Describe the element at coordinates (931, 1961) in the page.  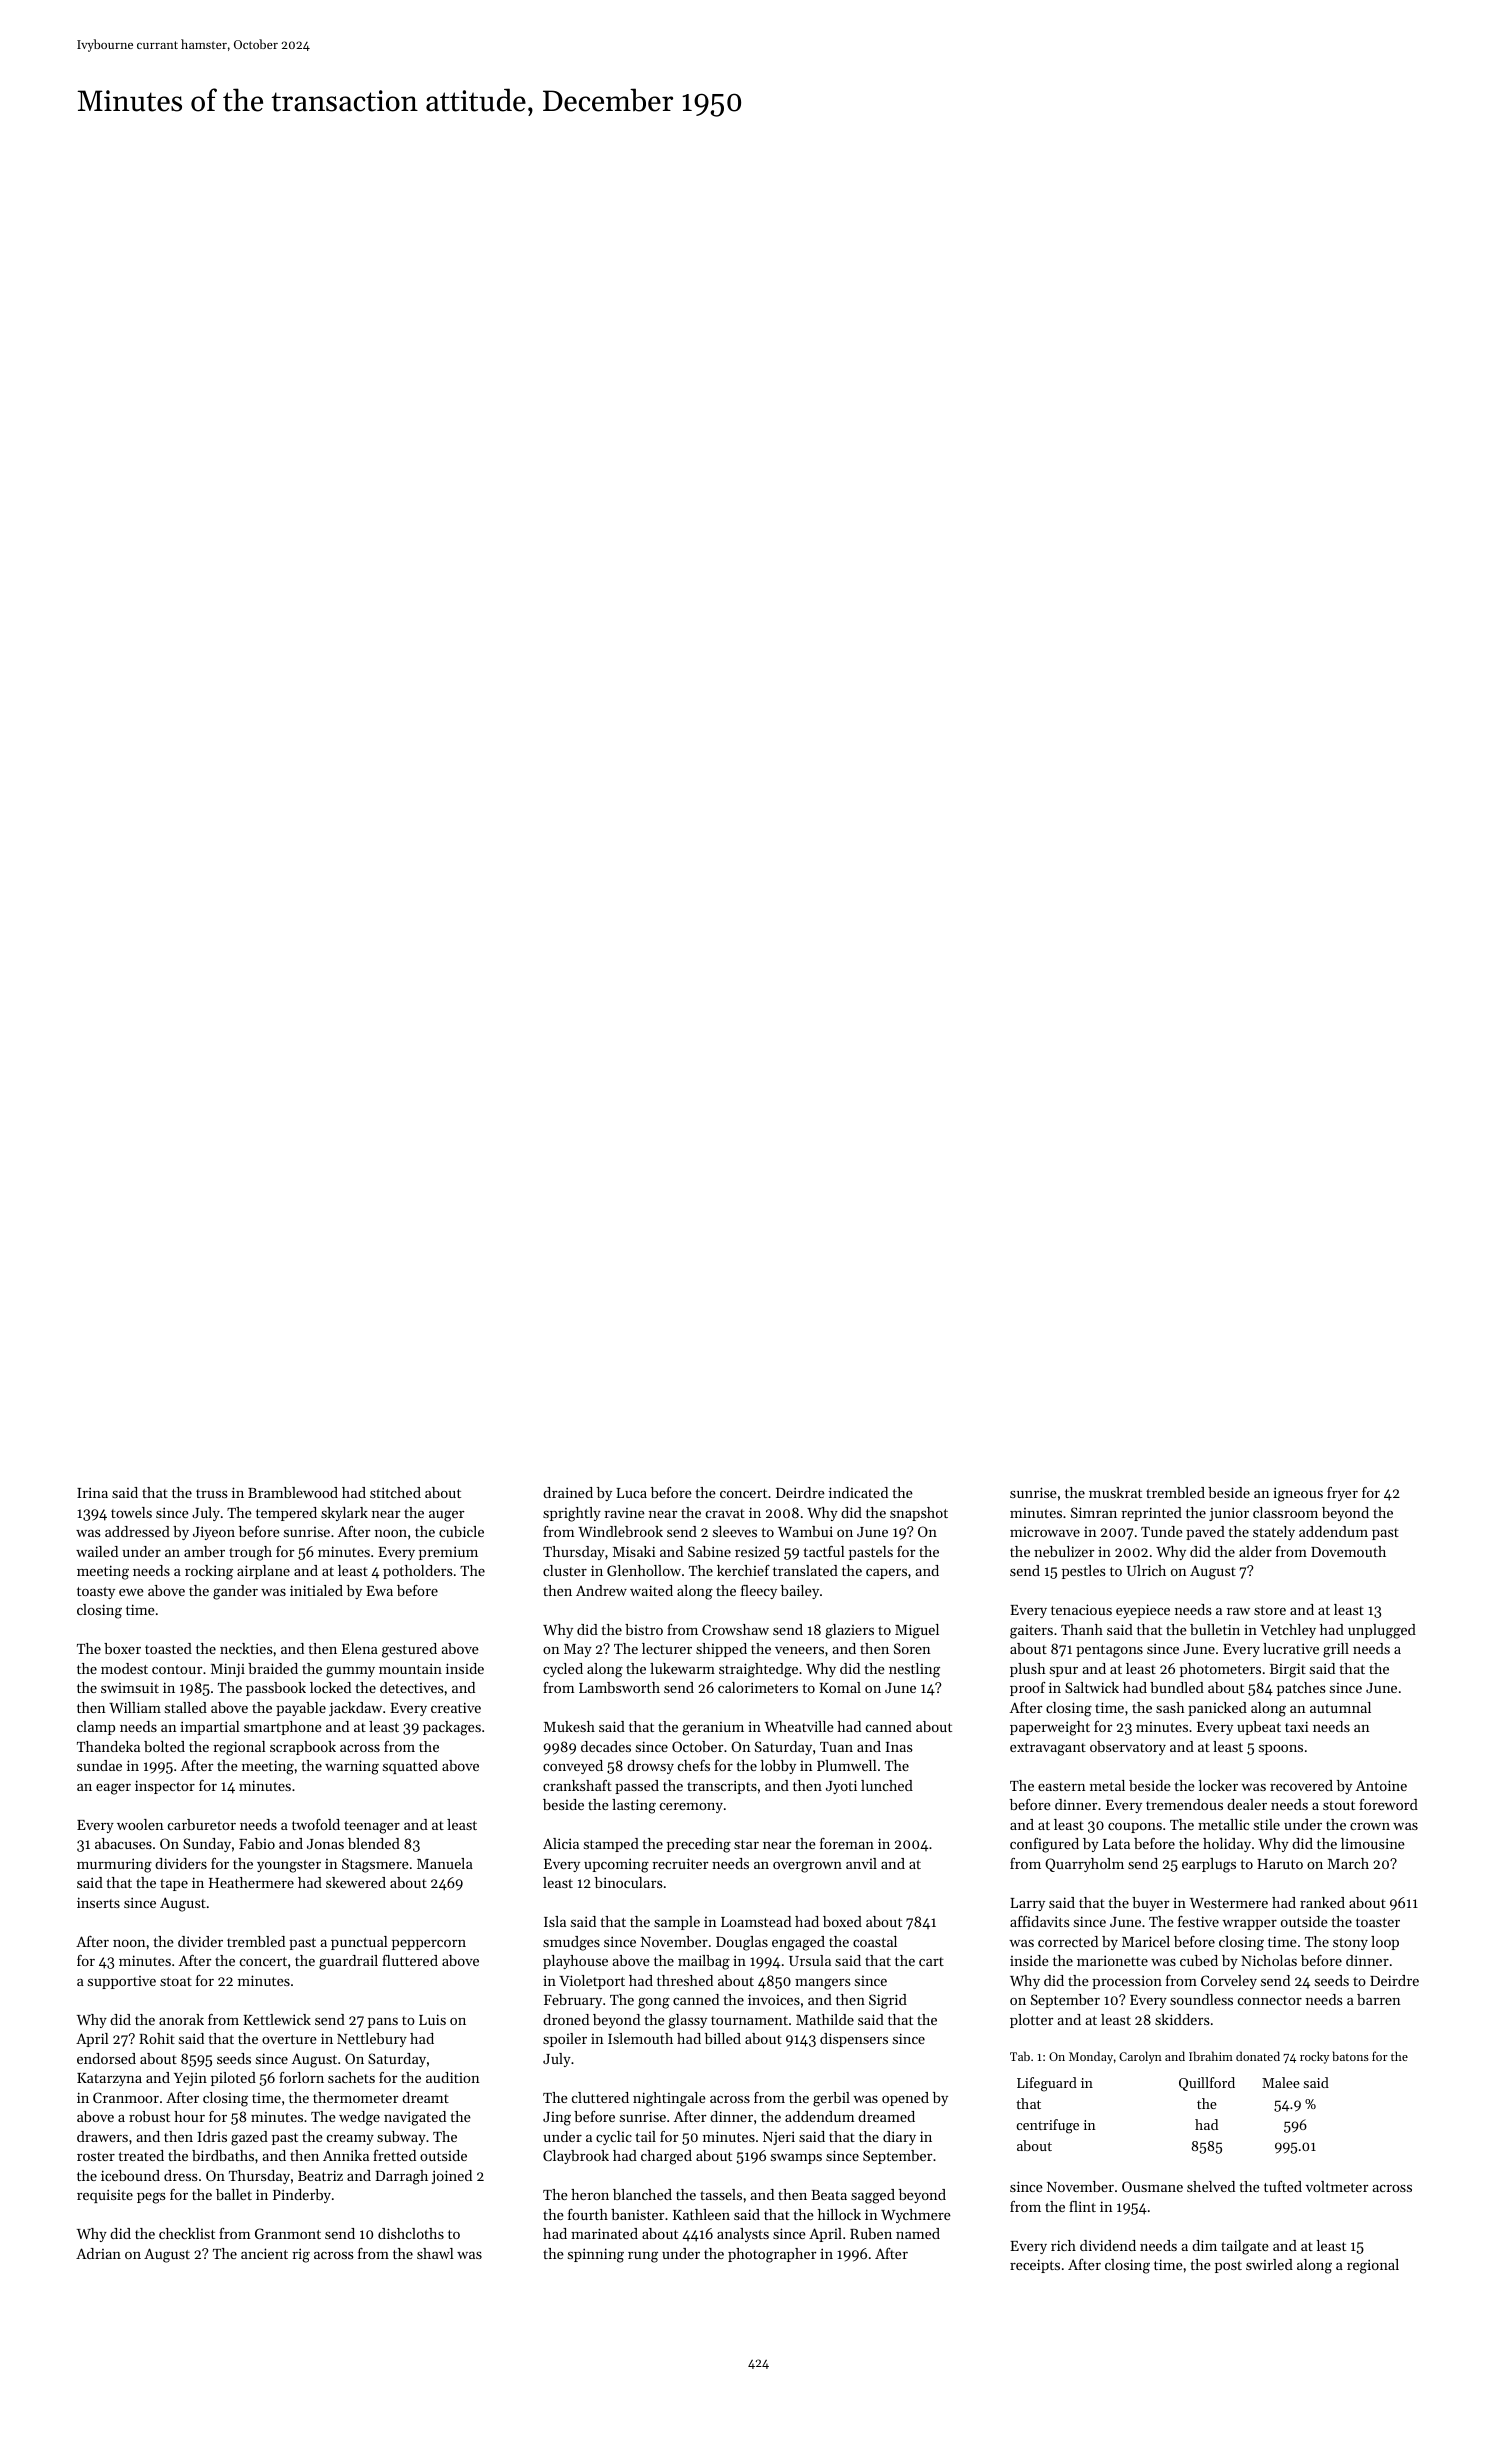
I see `cart` at that location.
